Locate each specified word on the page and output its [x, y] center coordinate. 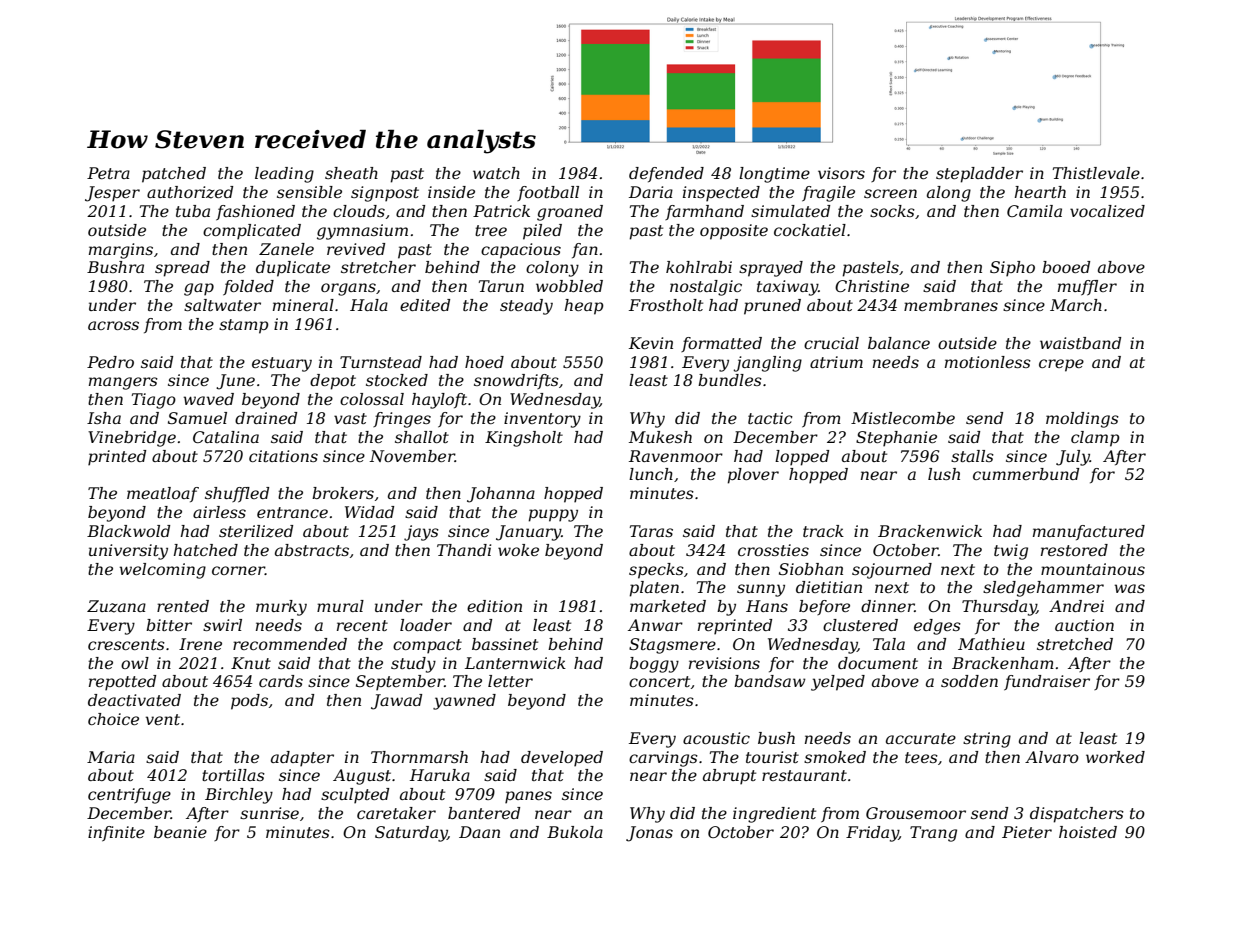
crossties [773, 550]
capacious [521, 251]
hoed [484, 362]
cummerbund [1026, 474]
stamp [244, 326]
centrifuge [129, 796]
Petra [108, 173]
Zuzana [116, 606]
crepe [1061, 365]
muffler [1087, 287]
